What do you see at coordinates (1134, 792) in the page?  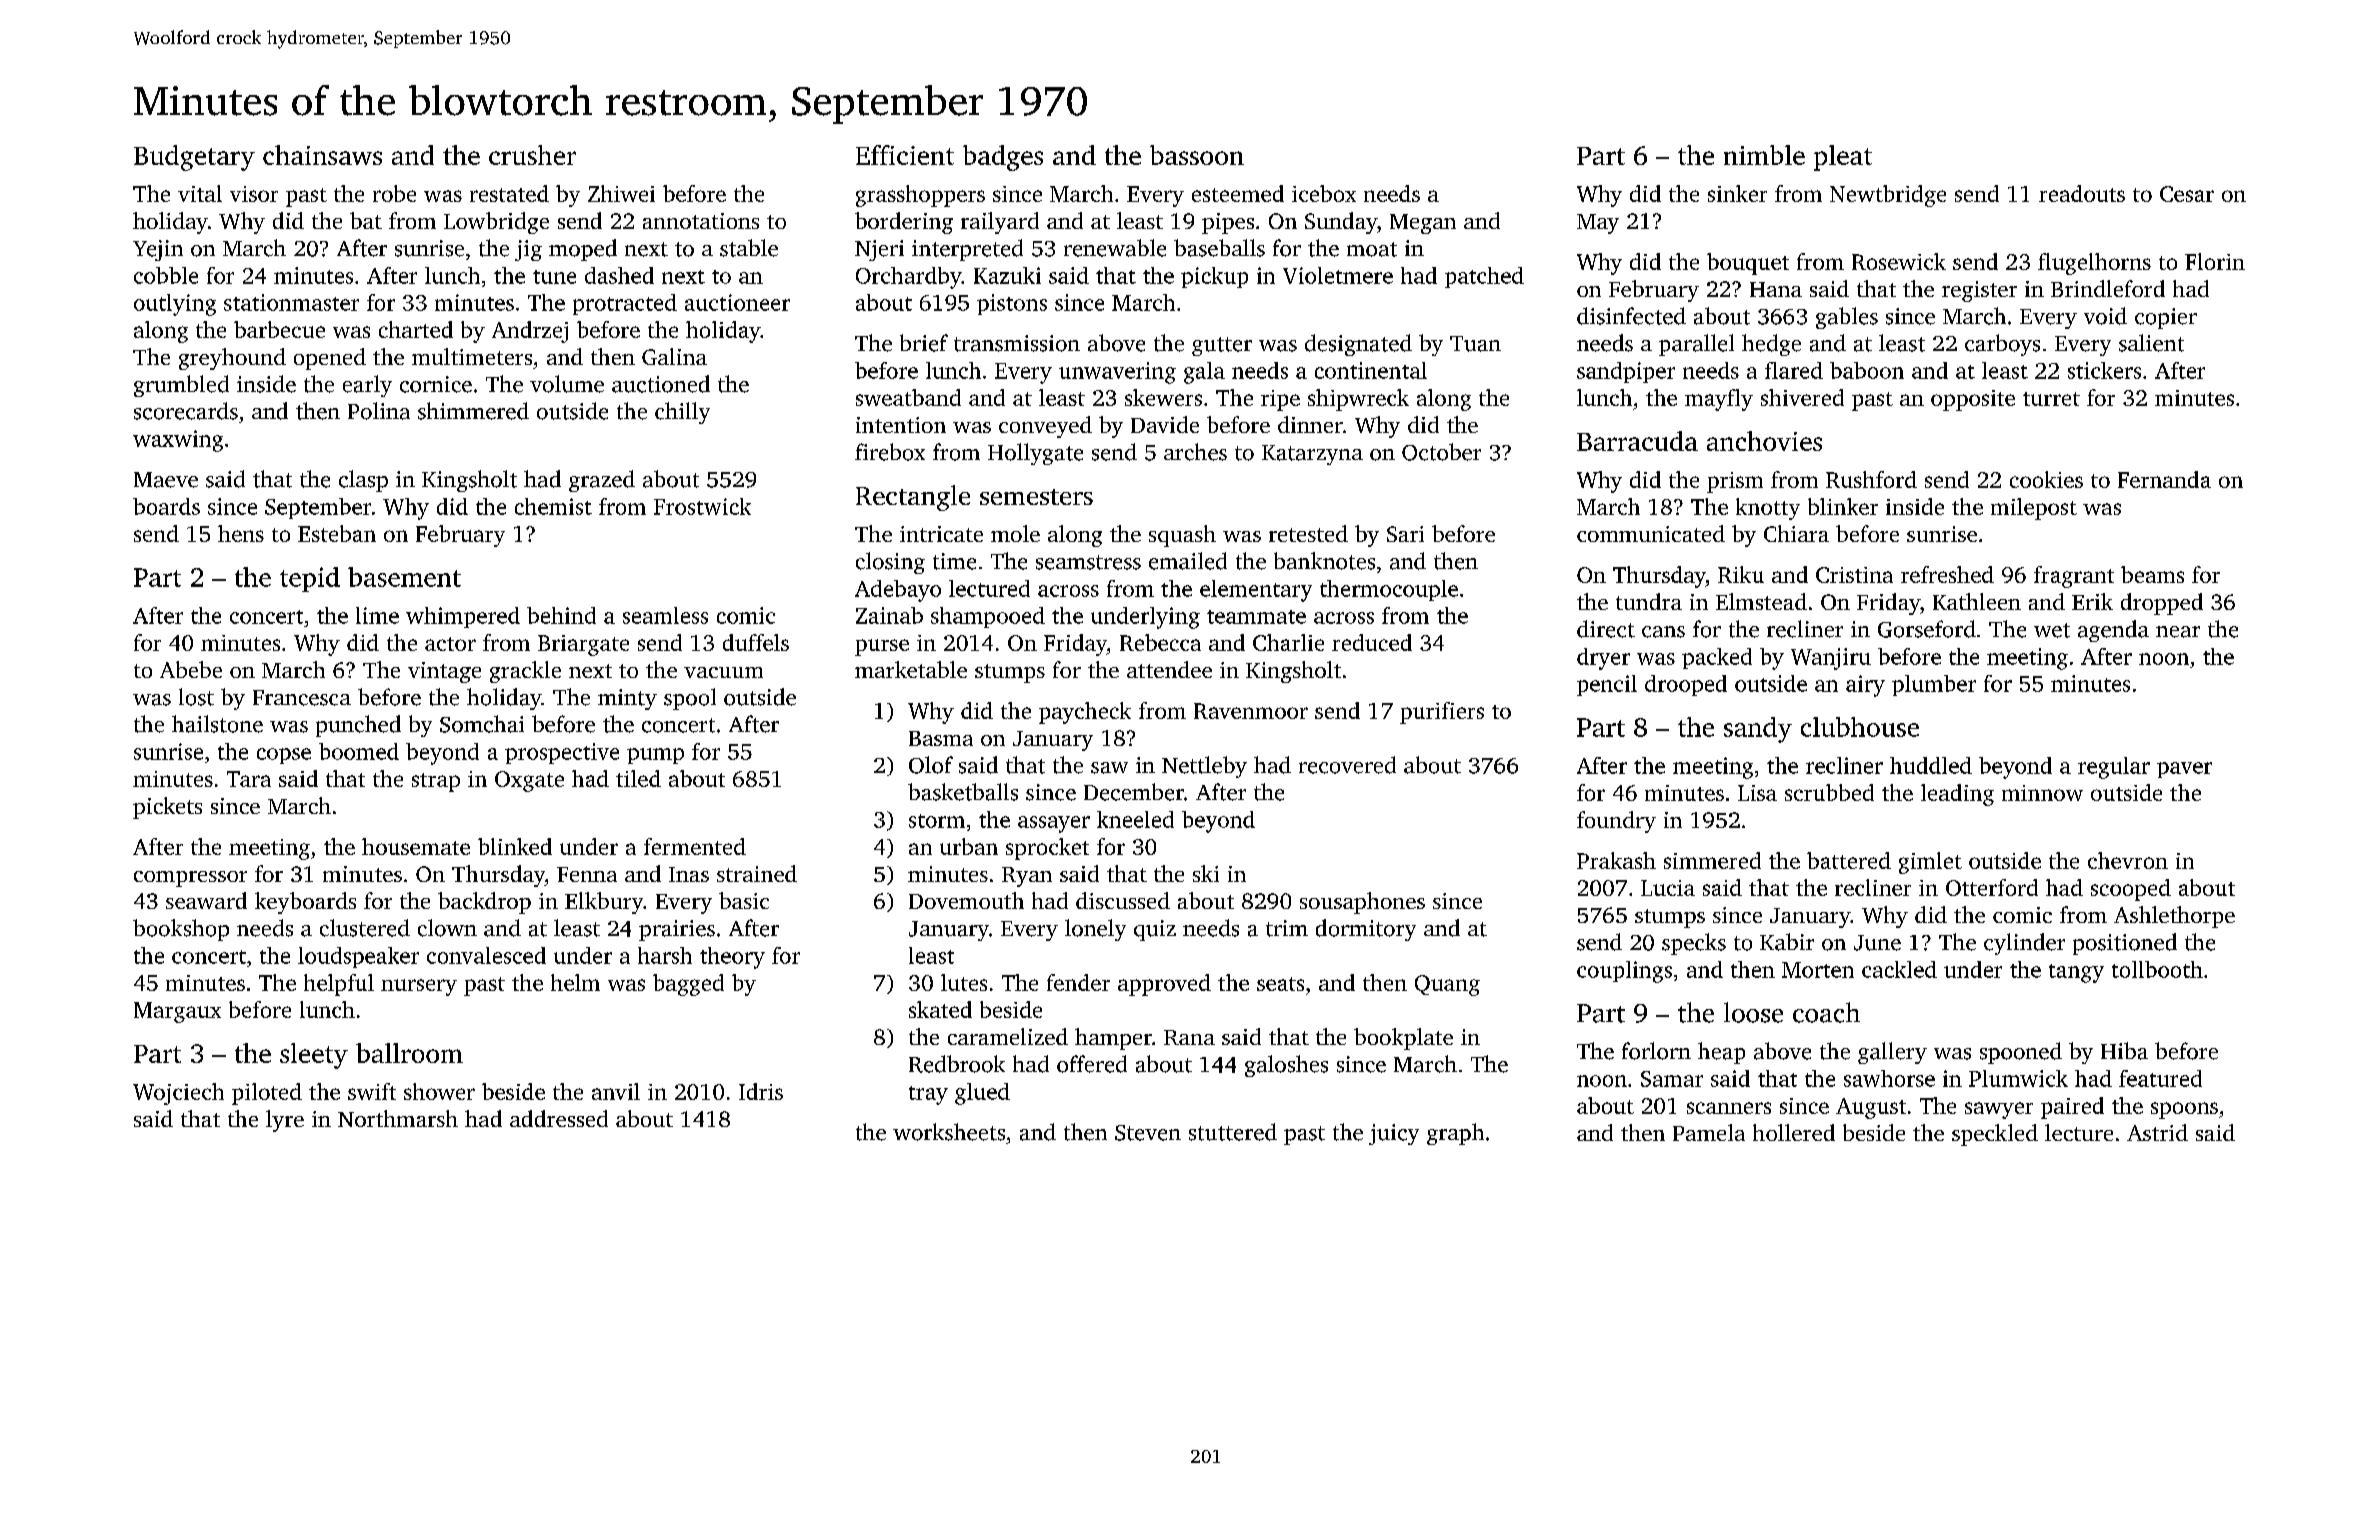 I see `December` at bounding box center [1134, 792].
